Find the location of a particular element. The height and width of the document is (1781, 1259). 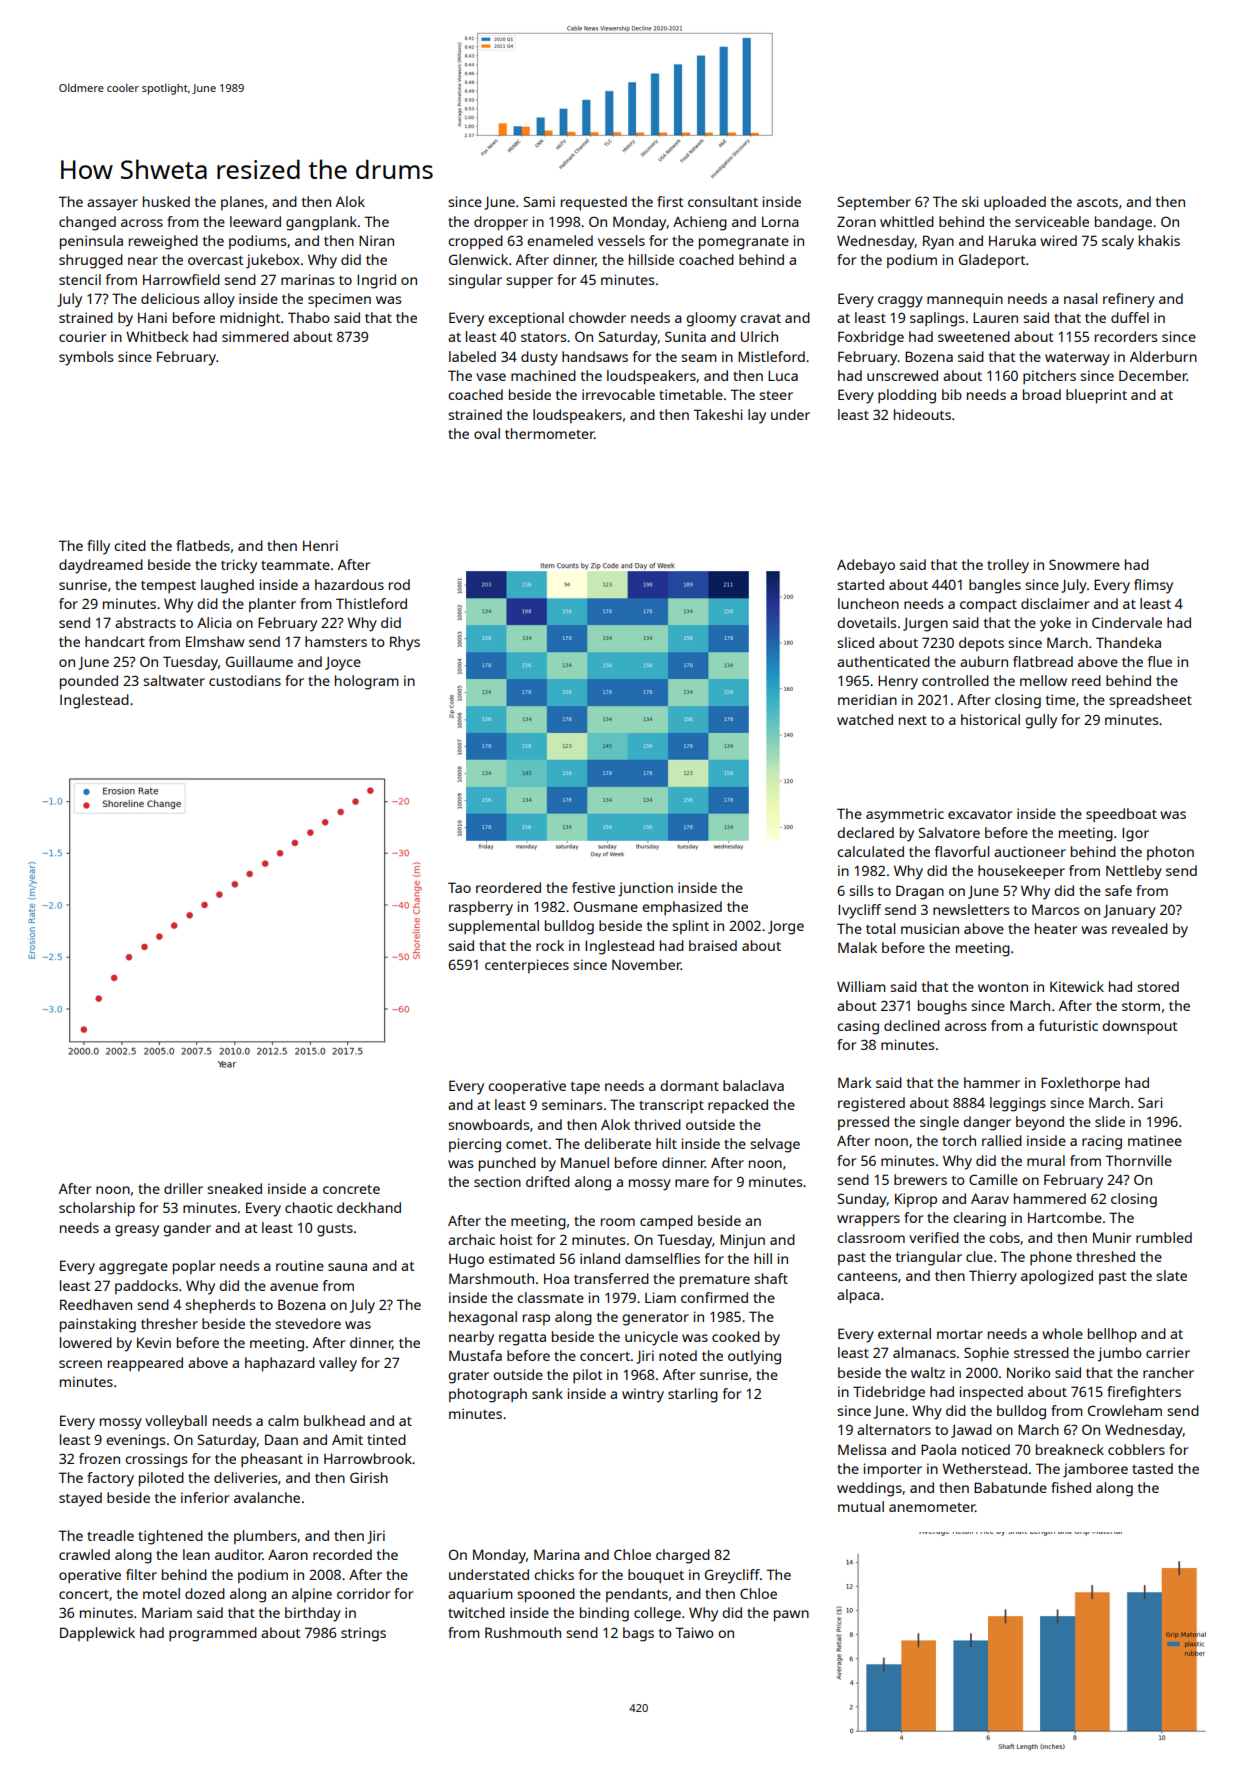

sliced is located at coordinates (855, 642).
